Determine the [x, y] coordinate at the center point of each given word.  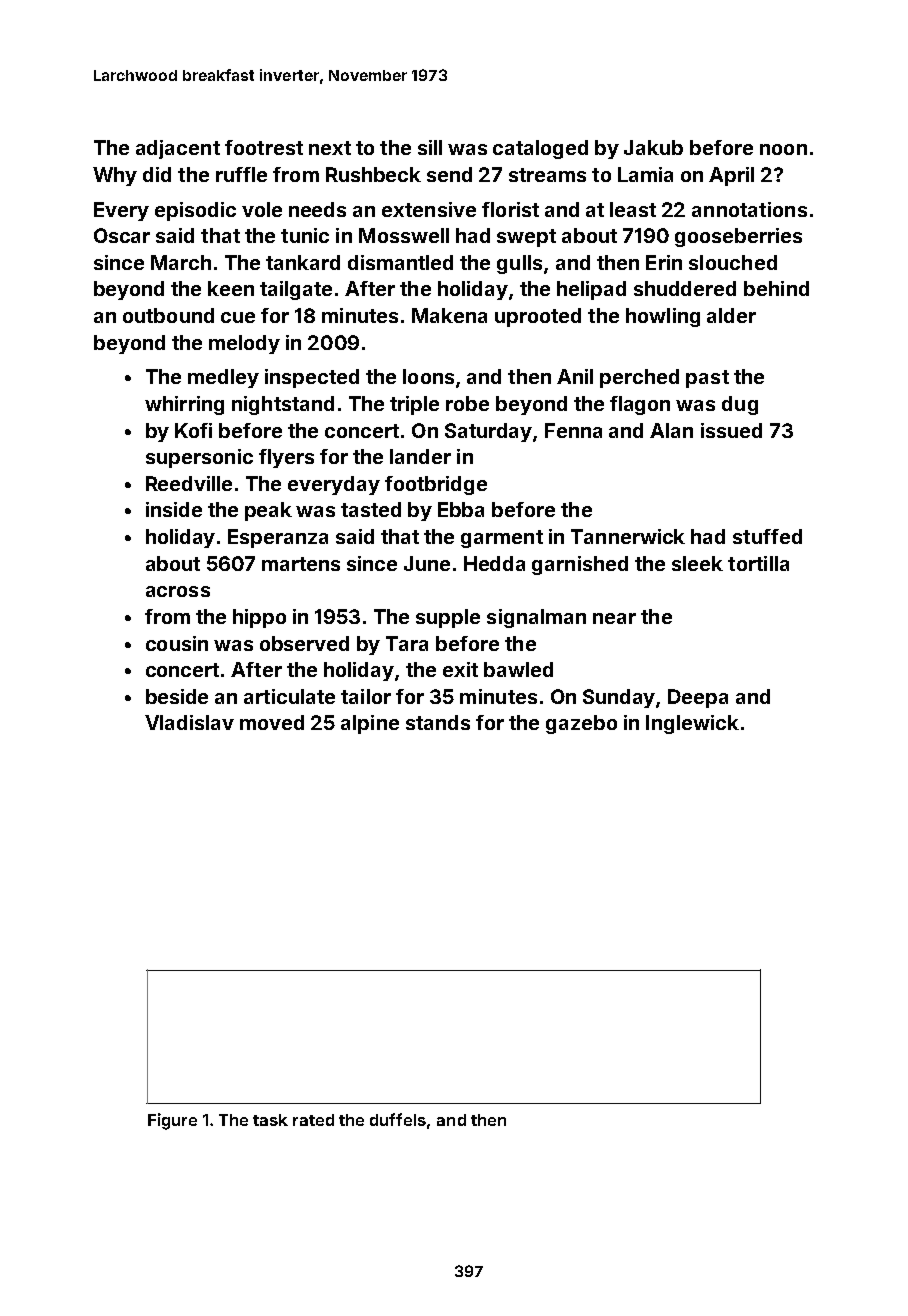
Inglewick [692, 724]
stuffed [767, 536]
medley [223, 378]
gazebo [581, 724]
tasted [371, 509]
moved [272, 722]
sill [430, 147]
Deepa [698, 698]
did [157, 174]
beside [177, 696]
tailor [366, 696]
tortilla [758, 563]
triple [414, 405]
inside [174, 509]
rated [313, 1120]
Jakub [653, 147]
